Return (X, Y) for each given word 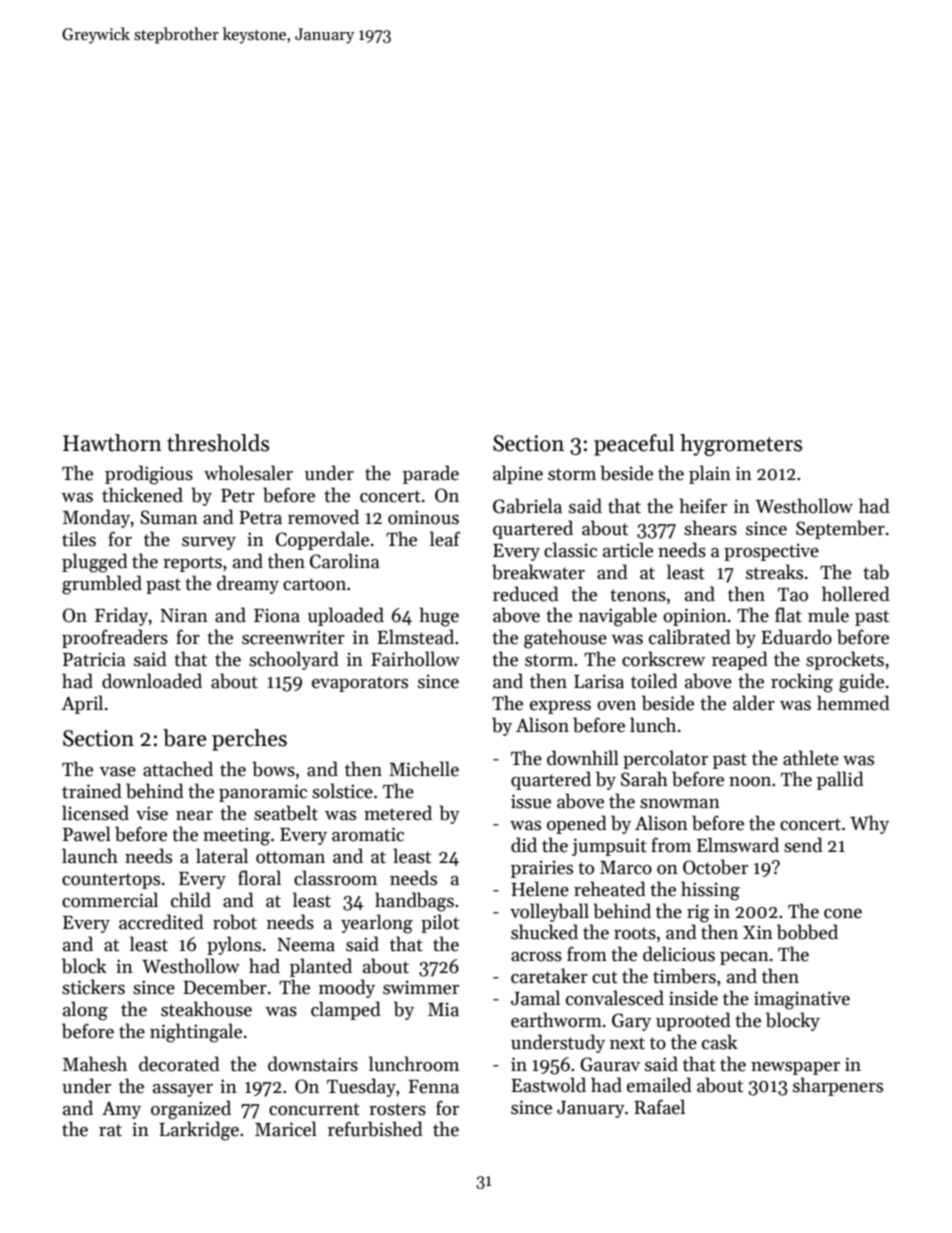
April (82, 704)
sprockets (845, 660)
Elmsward (738, 845)
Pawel (87, 834)
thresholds (218, 443)
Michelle (424, 769)
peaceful (634, 445)
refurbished (375, 1129)
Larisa (599, 681)
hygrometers (741, 445)
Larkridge (199, 1131)
